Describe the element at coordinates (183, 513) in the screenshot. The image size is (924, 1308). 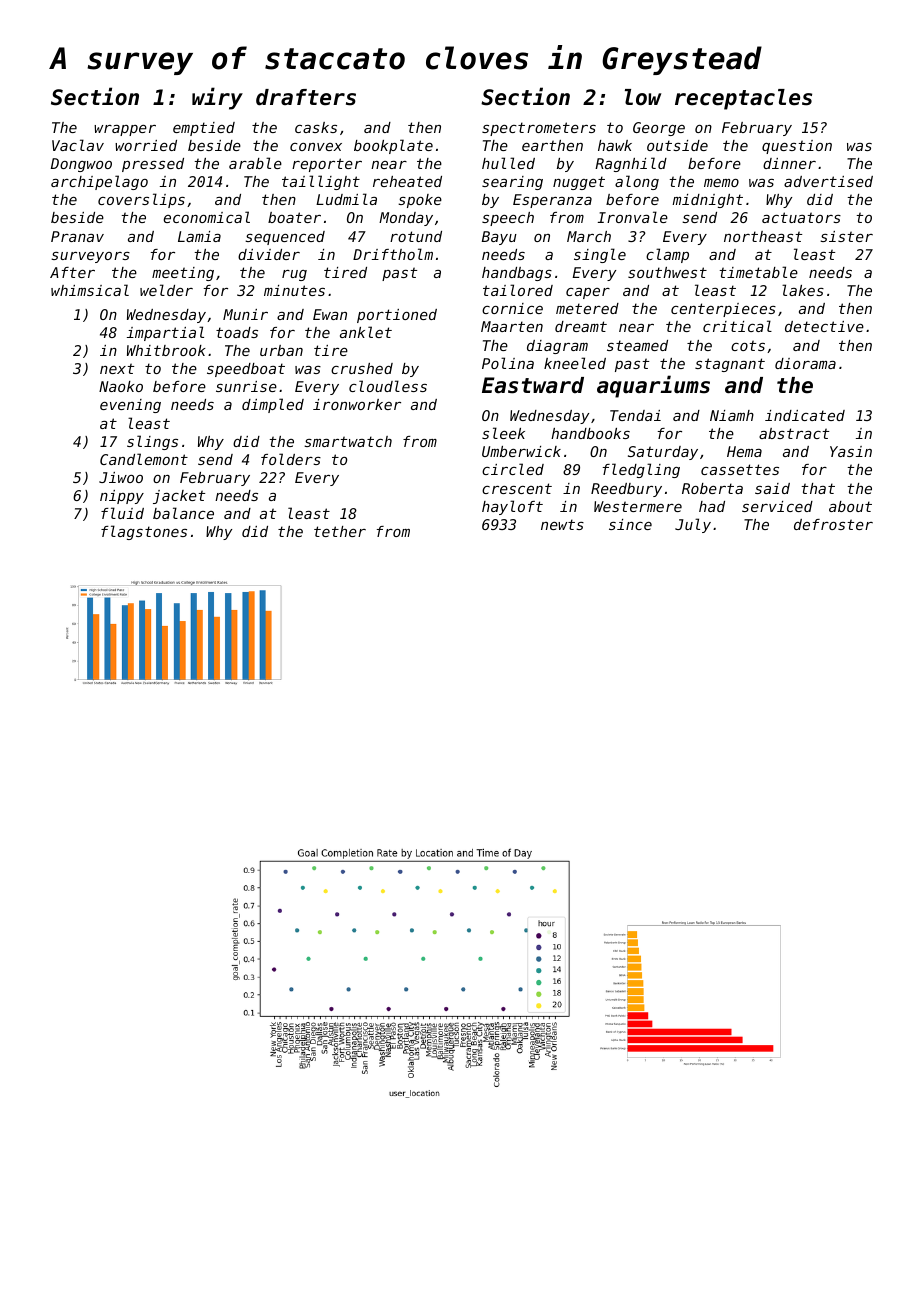
I see `balance` at that location.
